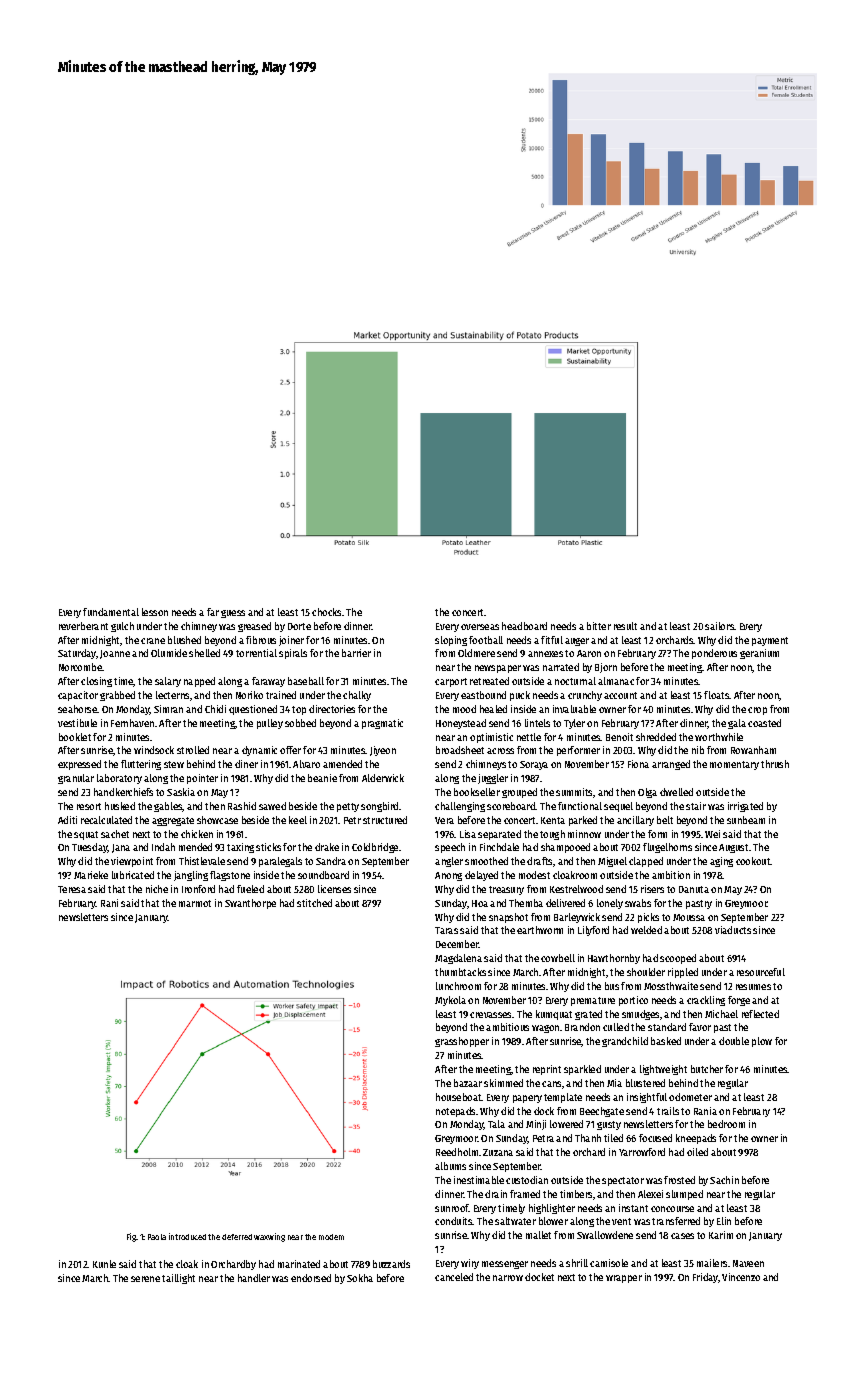  What do you see at coordinates (490, 1015) in the page?
I see `crevasses` at bounding box center [490, 1015].
